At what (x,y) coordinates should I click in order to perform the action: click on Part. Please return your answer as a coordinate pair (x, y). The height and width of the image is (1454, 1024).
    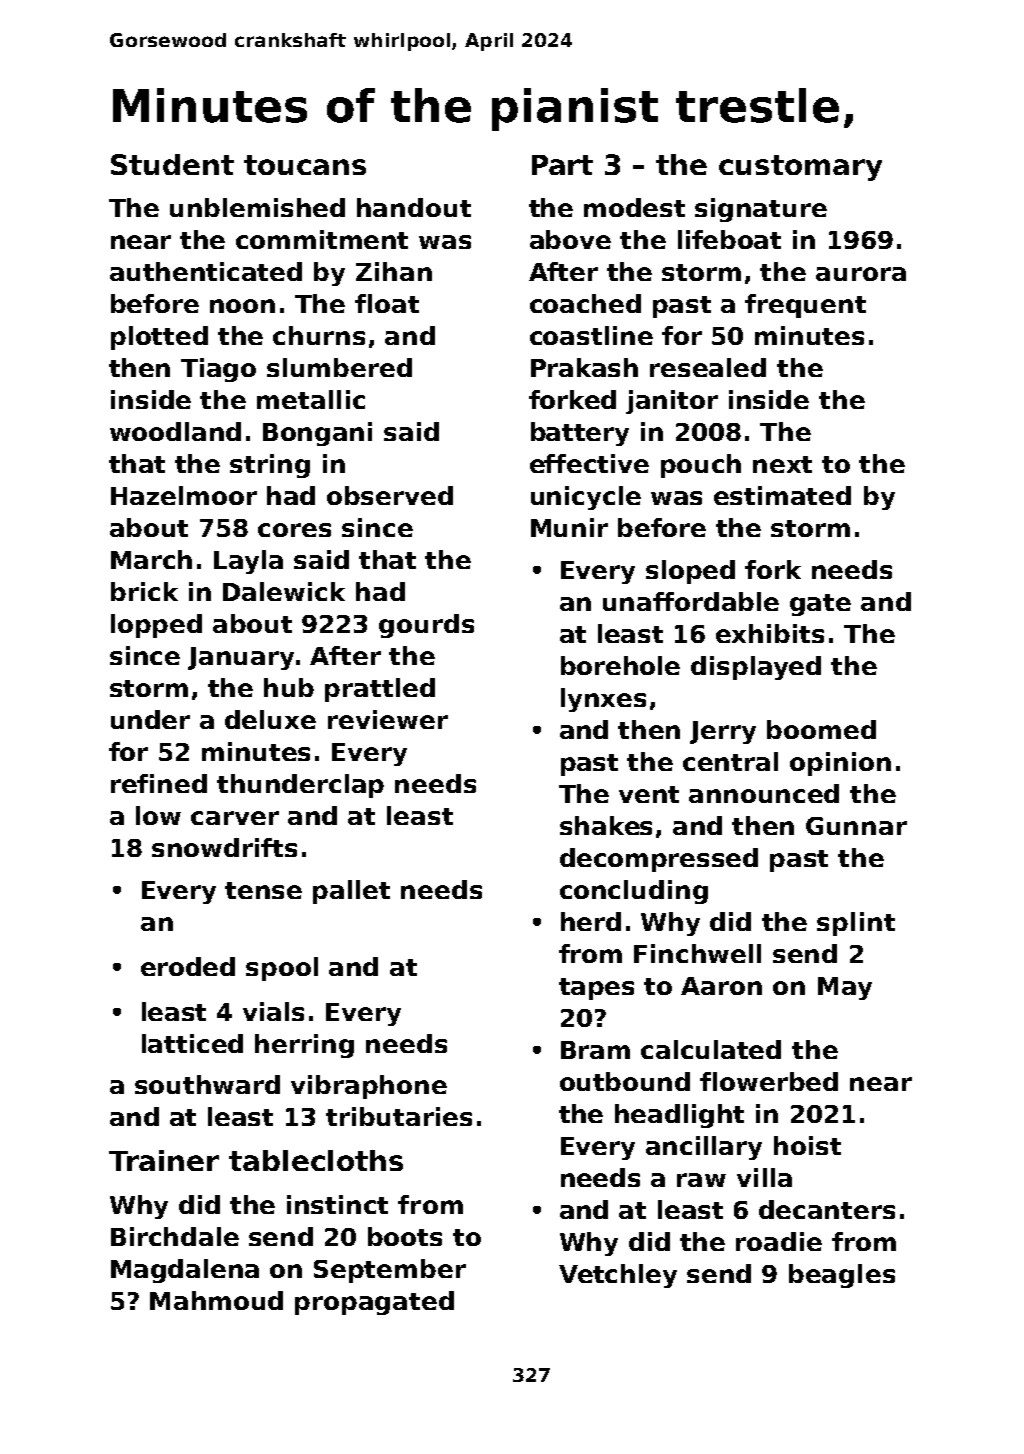
    Looking at the image, I should click on (562, 165).
